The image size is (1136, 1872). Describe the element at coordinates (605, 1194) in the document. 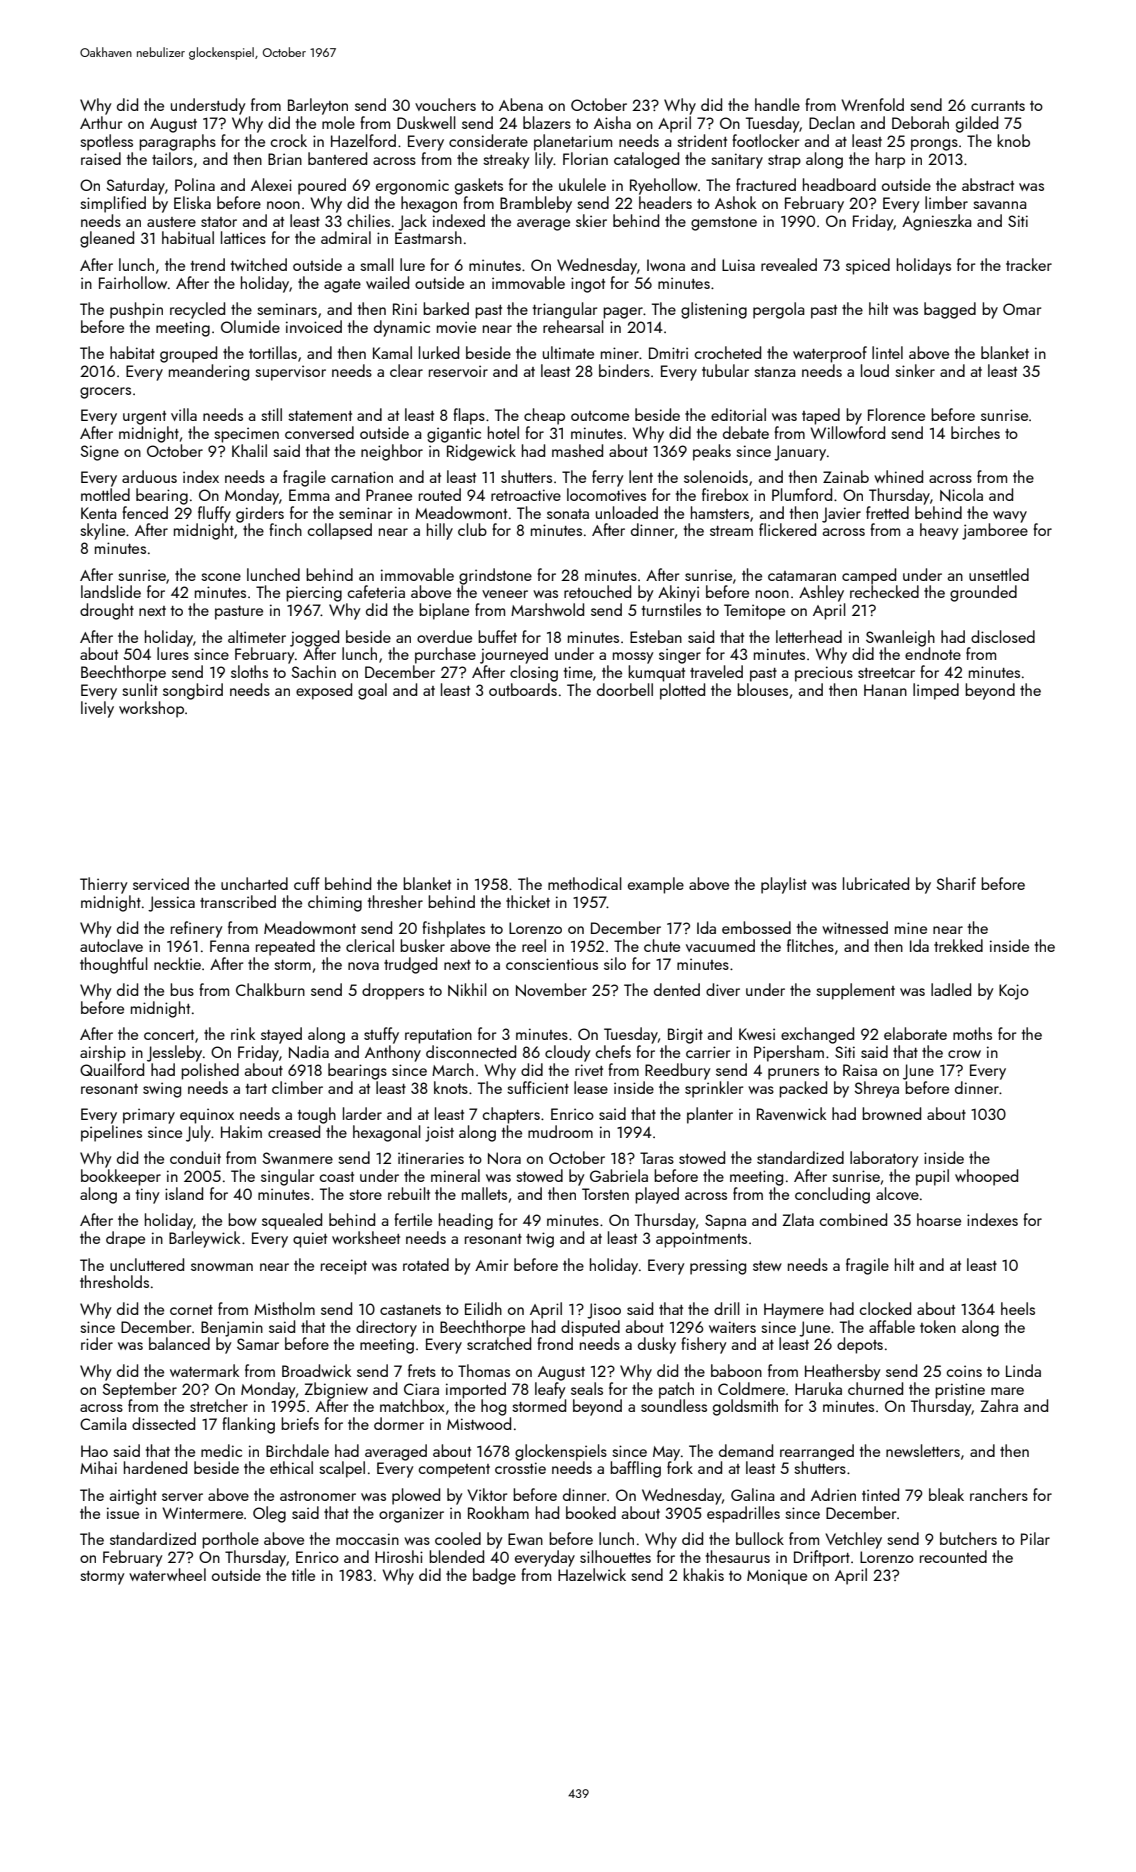

I see `Torsten` at that location.
